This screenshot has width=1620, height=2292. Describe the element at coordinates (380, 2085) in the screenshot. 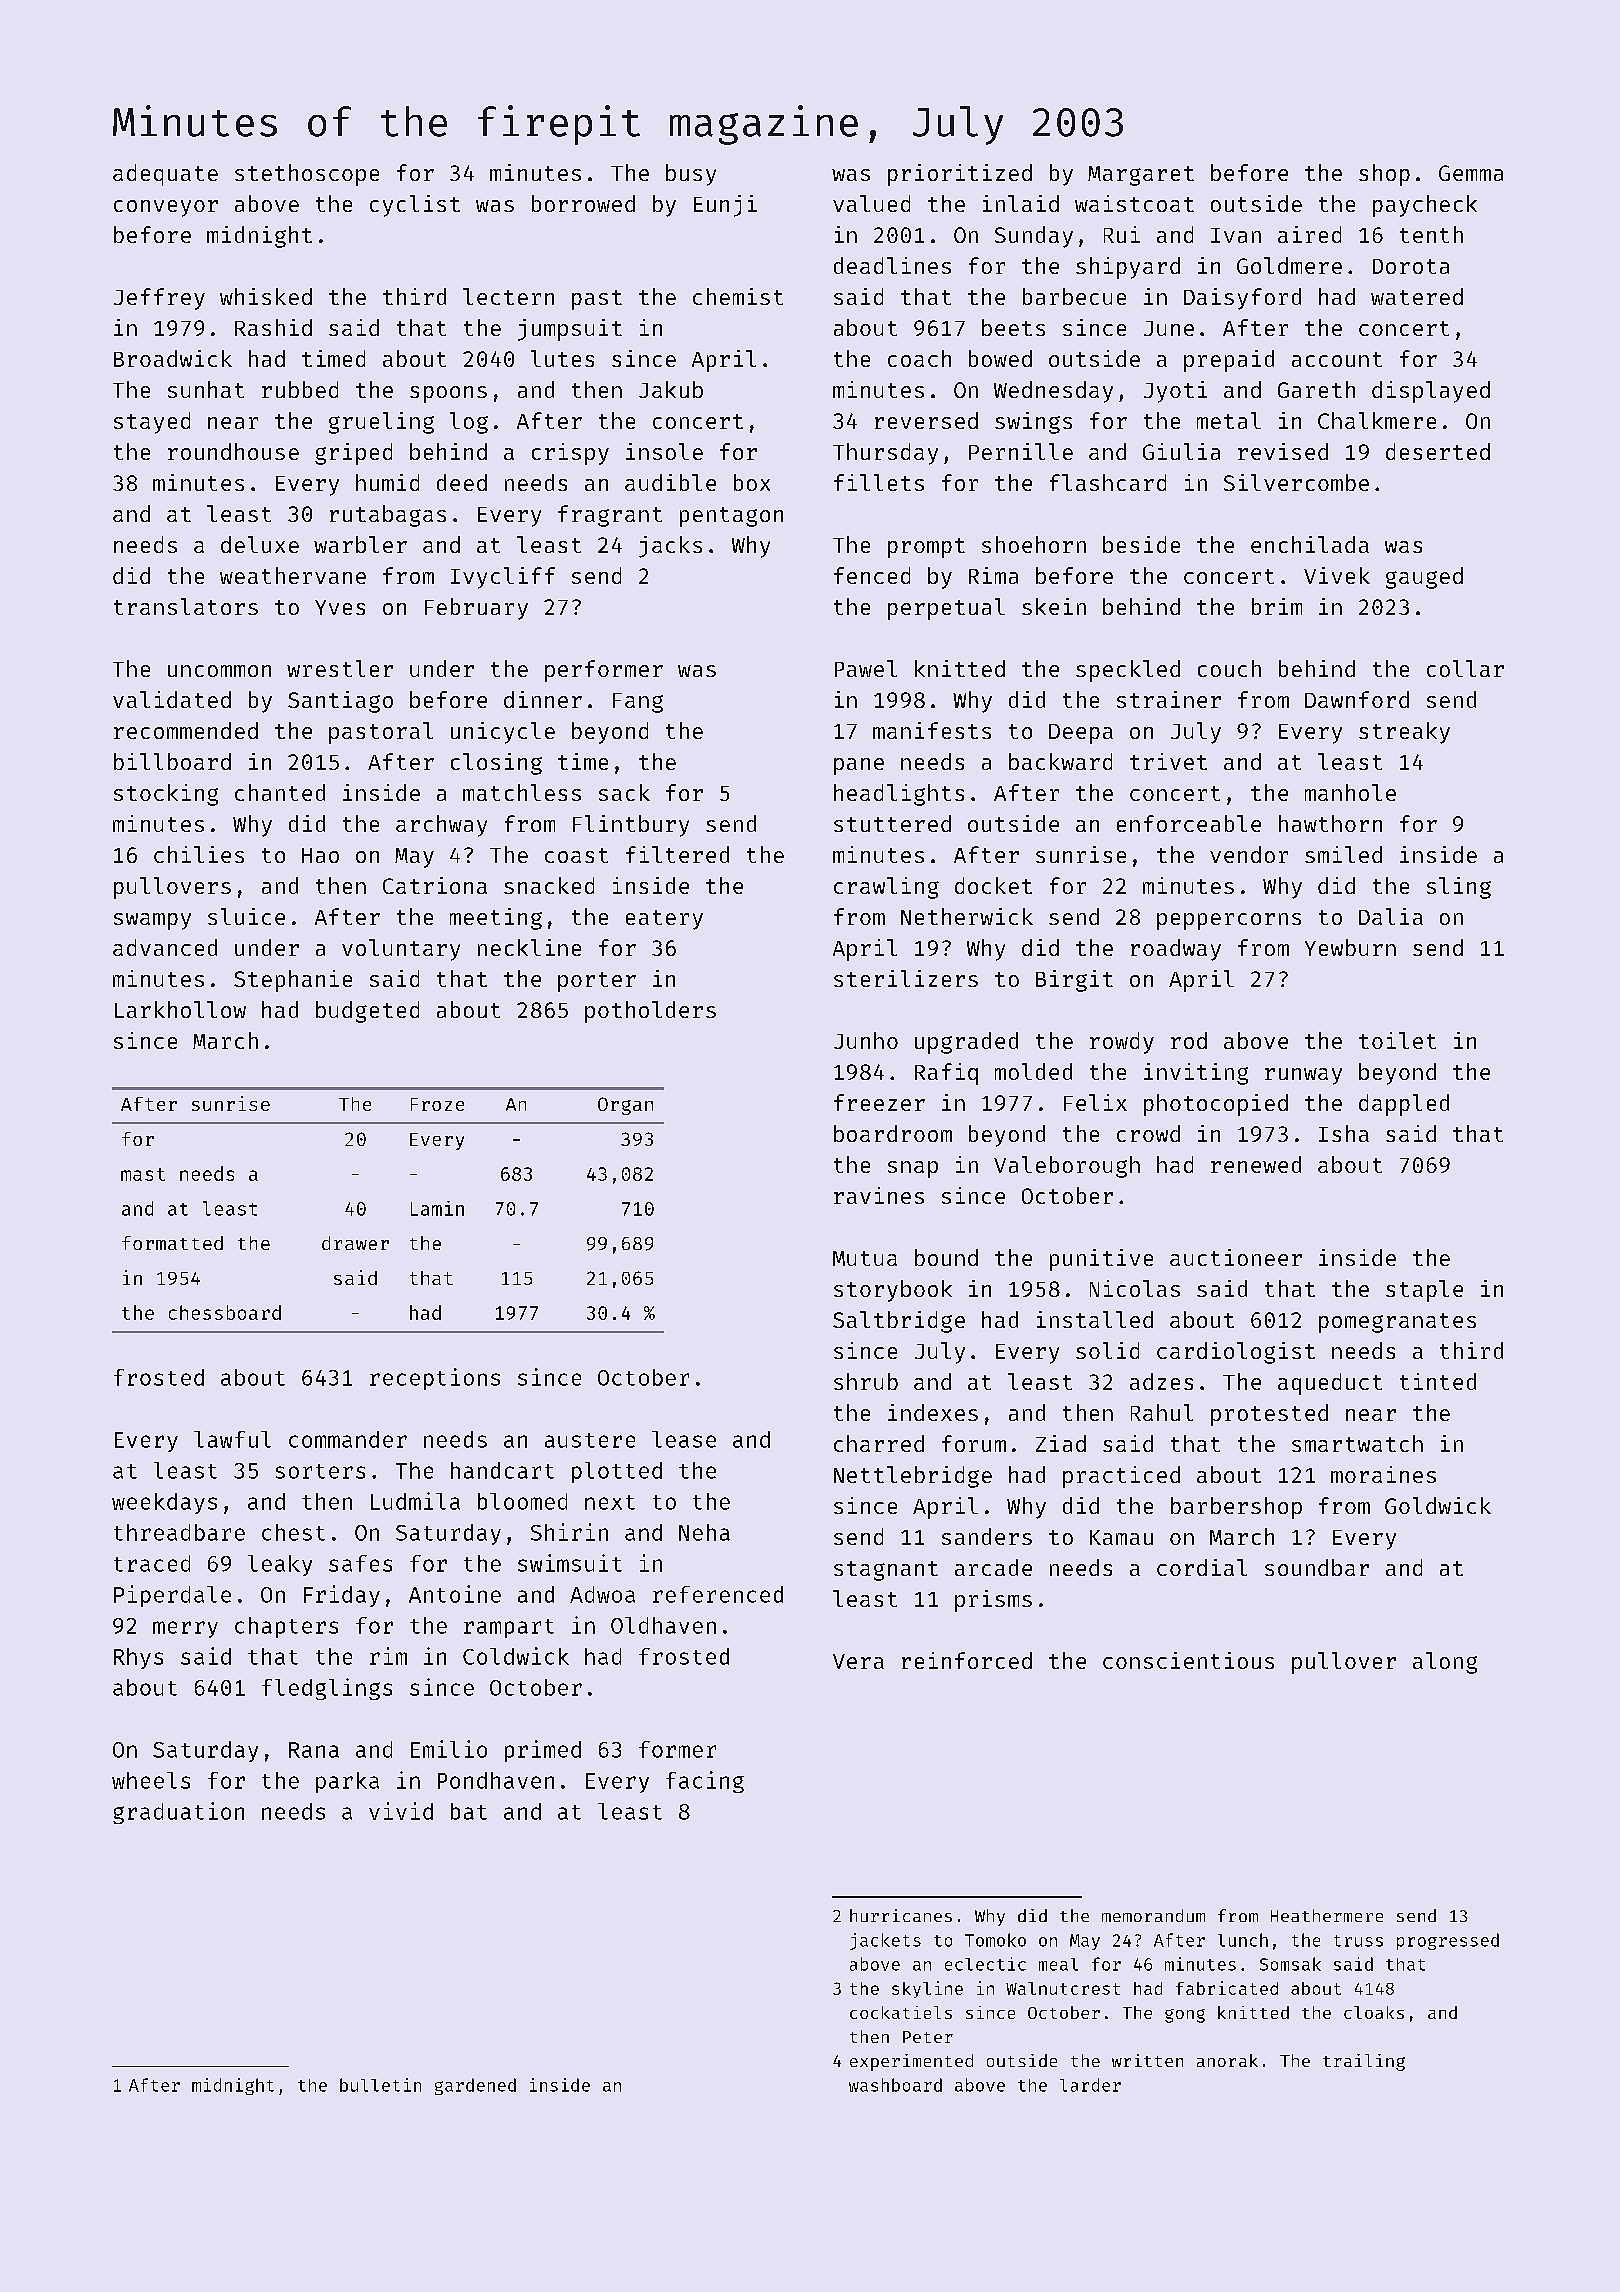

I see `bulletin` at that location.
